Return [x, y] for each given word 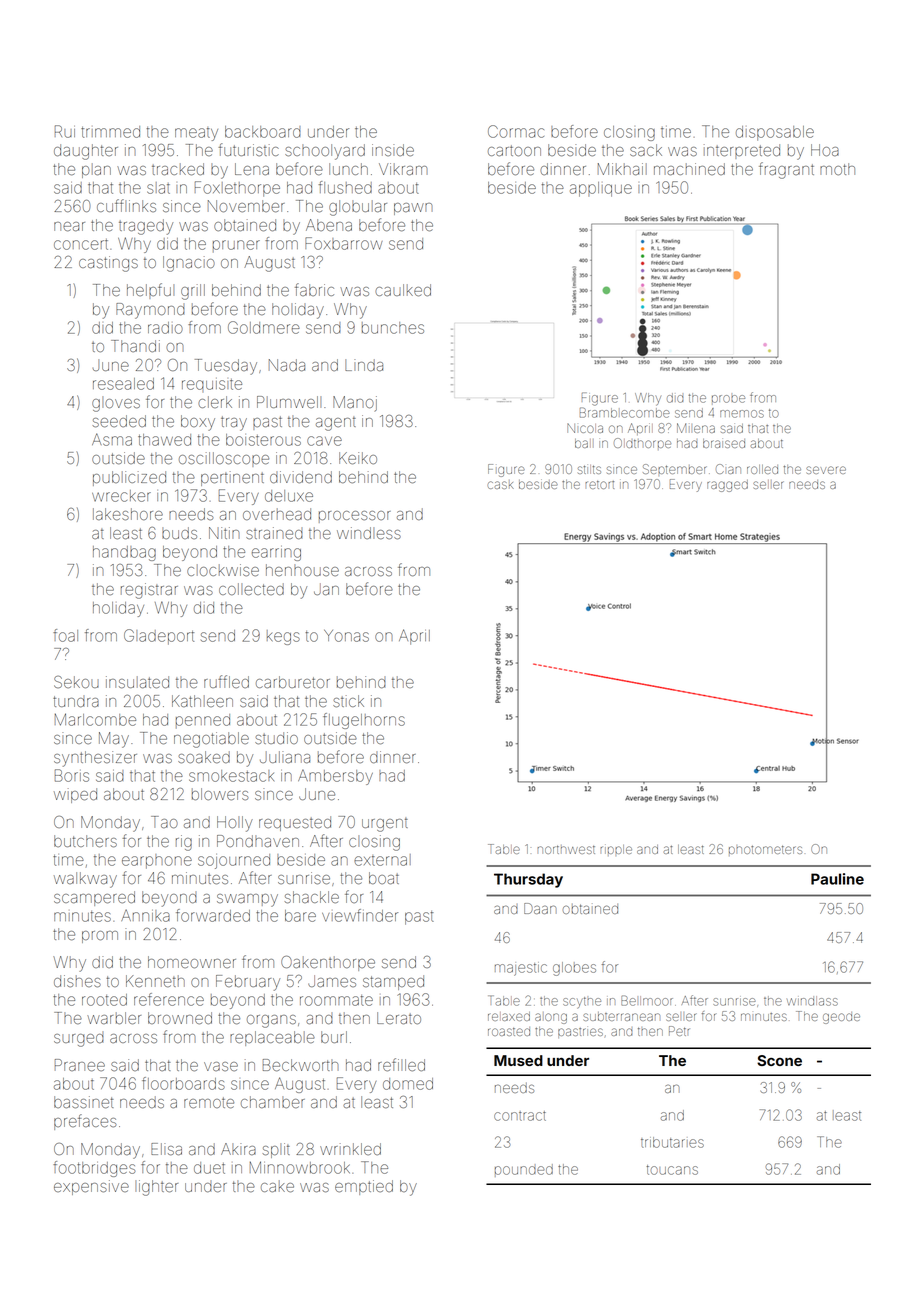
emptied [364, 1187]
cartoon [514, 150]
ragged [727, 486]
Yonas [346, 636]
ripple [616, 849]
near [69, 226]
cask [501, 485]
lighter [156, 1188]
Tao [164, 822]
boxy [198, 423]
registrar [149, 591]
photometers [765, 850]
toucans [672, 1170]
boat [384, 878]
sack [646, 150]
